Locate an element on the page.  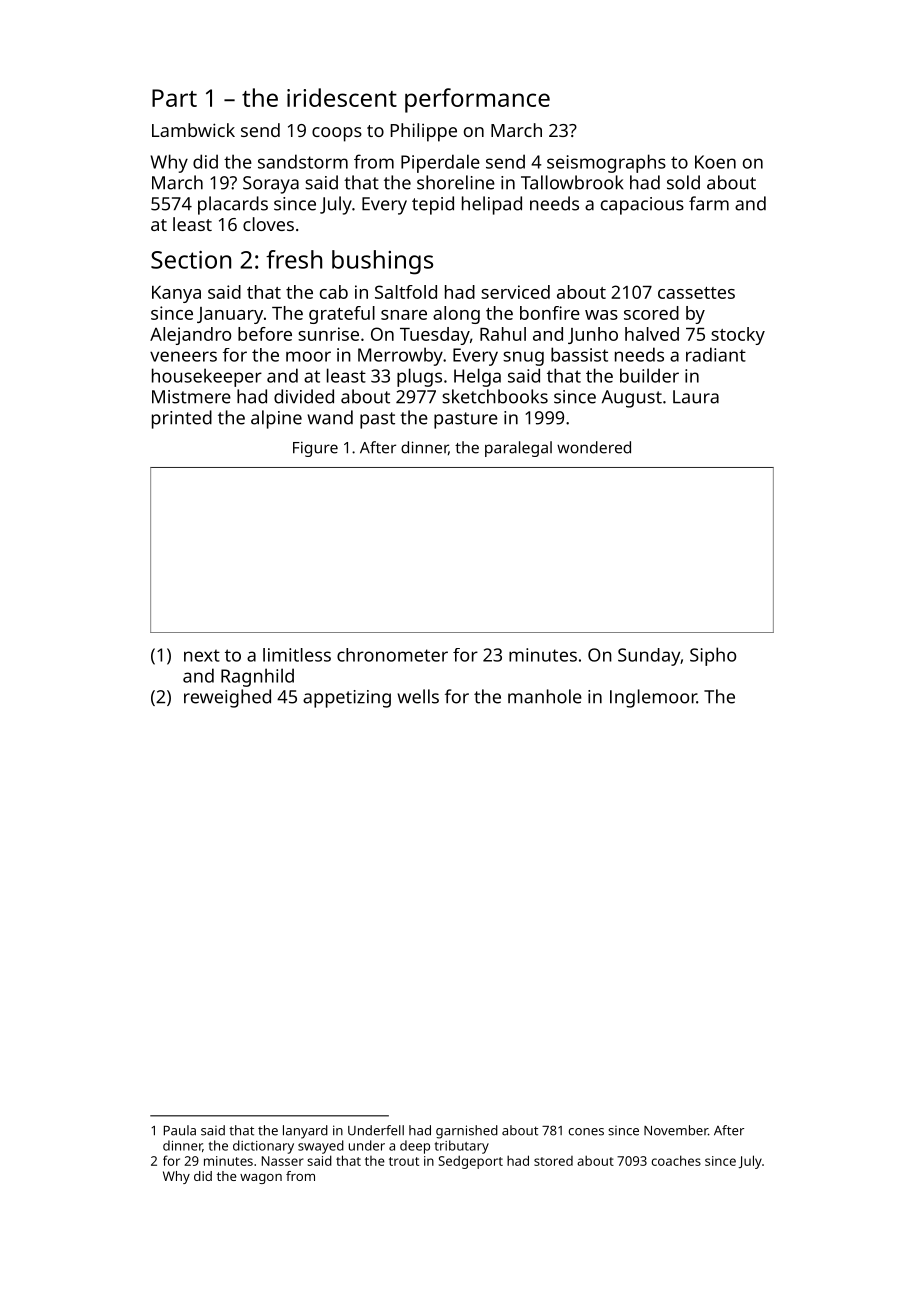
Nasser is located at coordinates (283, 1161).
